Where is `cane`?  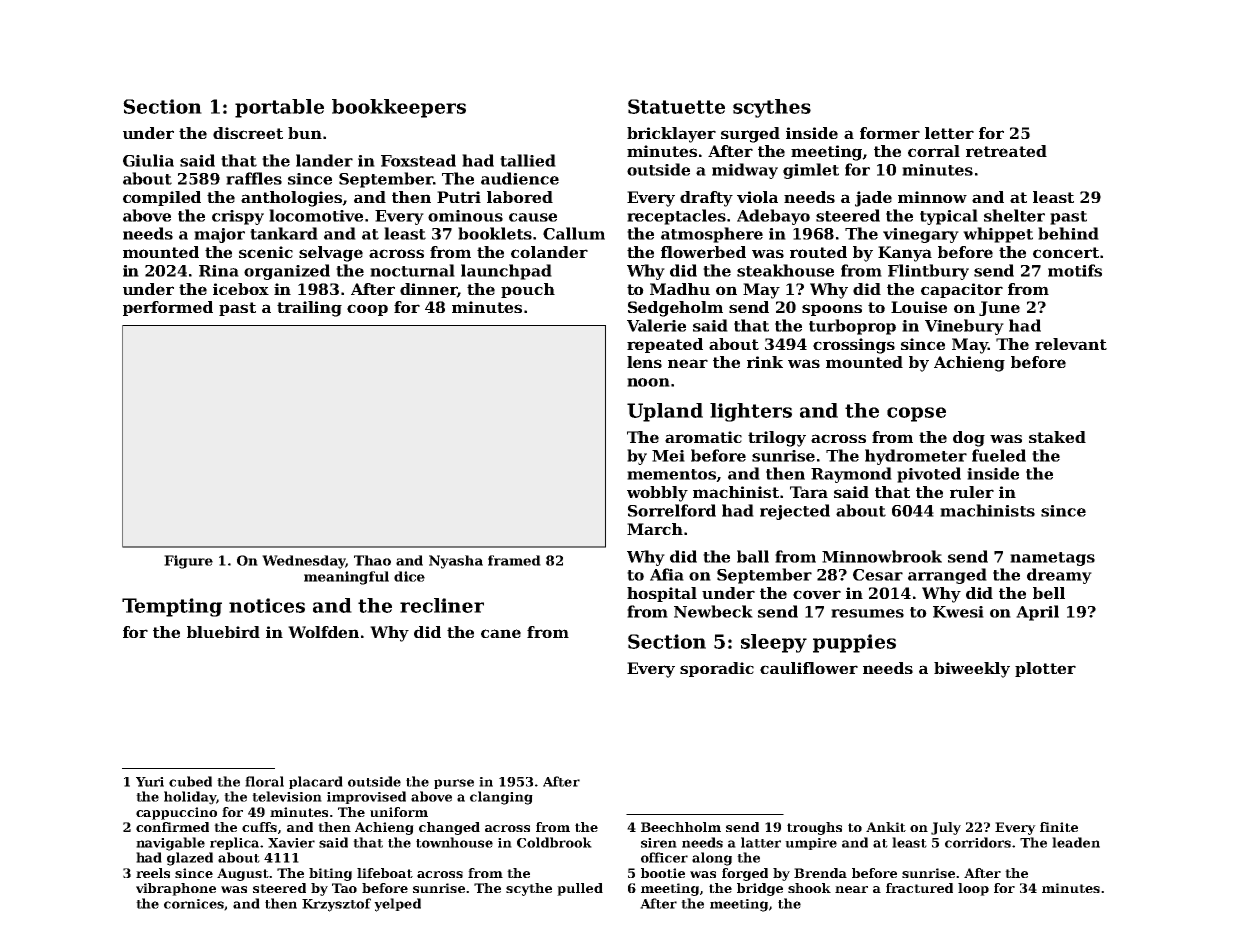 cane is located at coordinates (501, 633).
